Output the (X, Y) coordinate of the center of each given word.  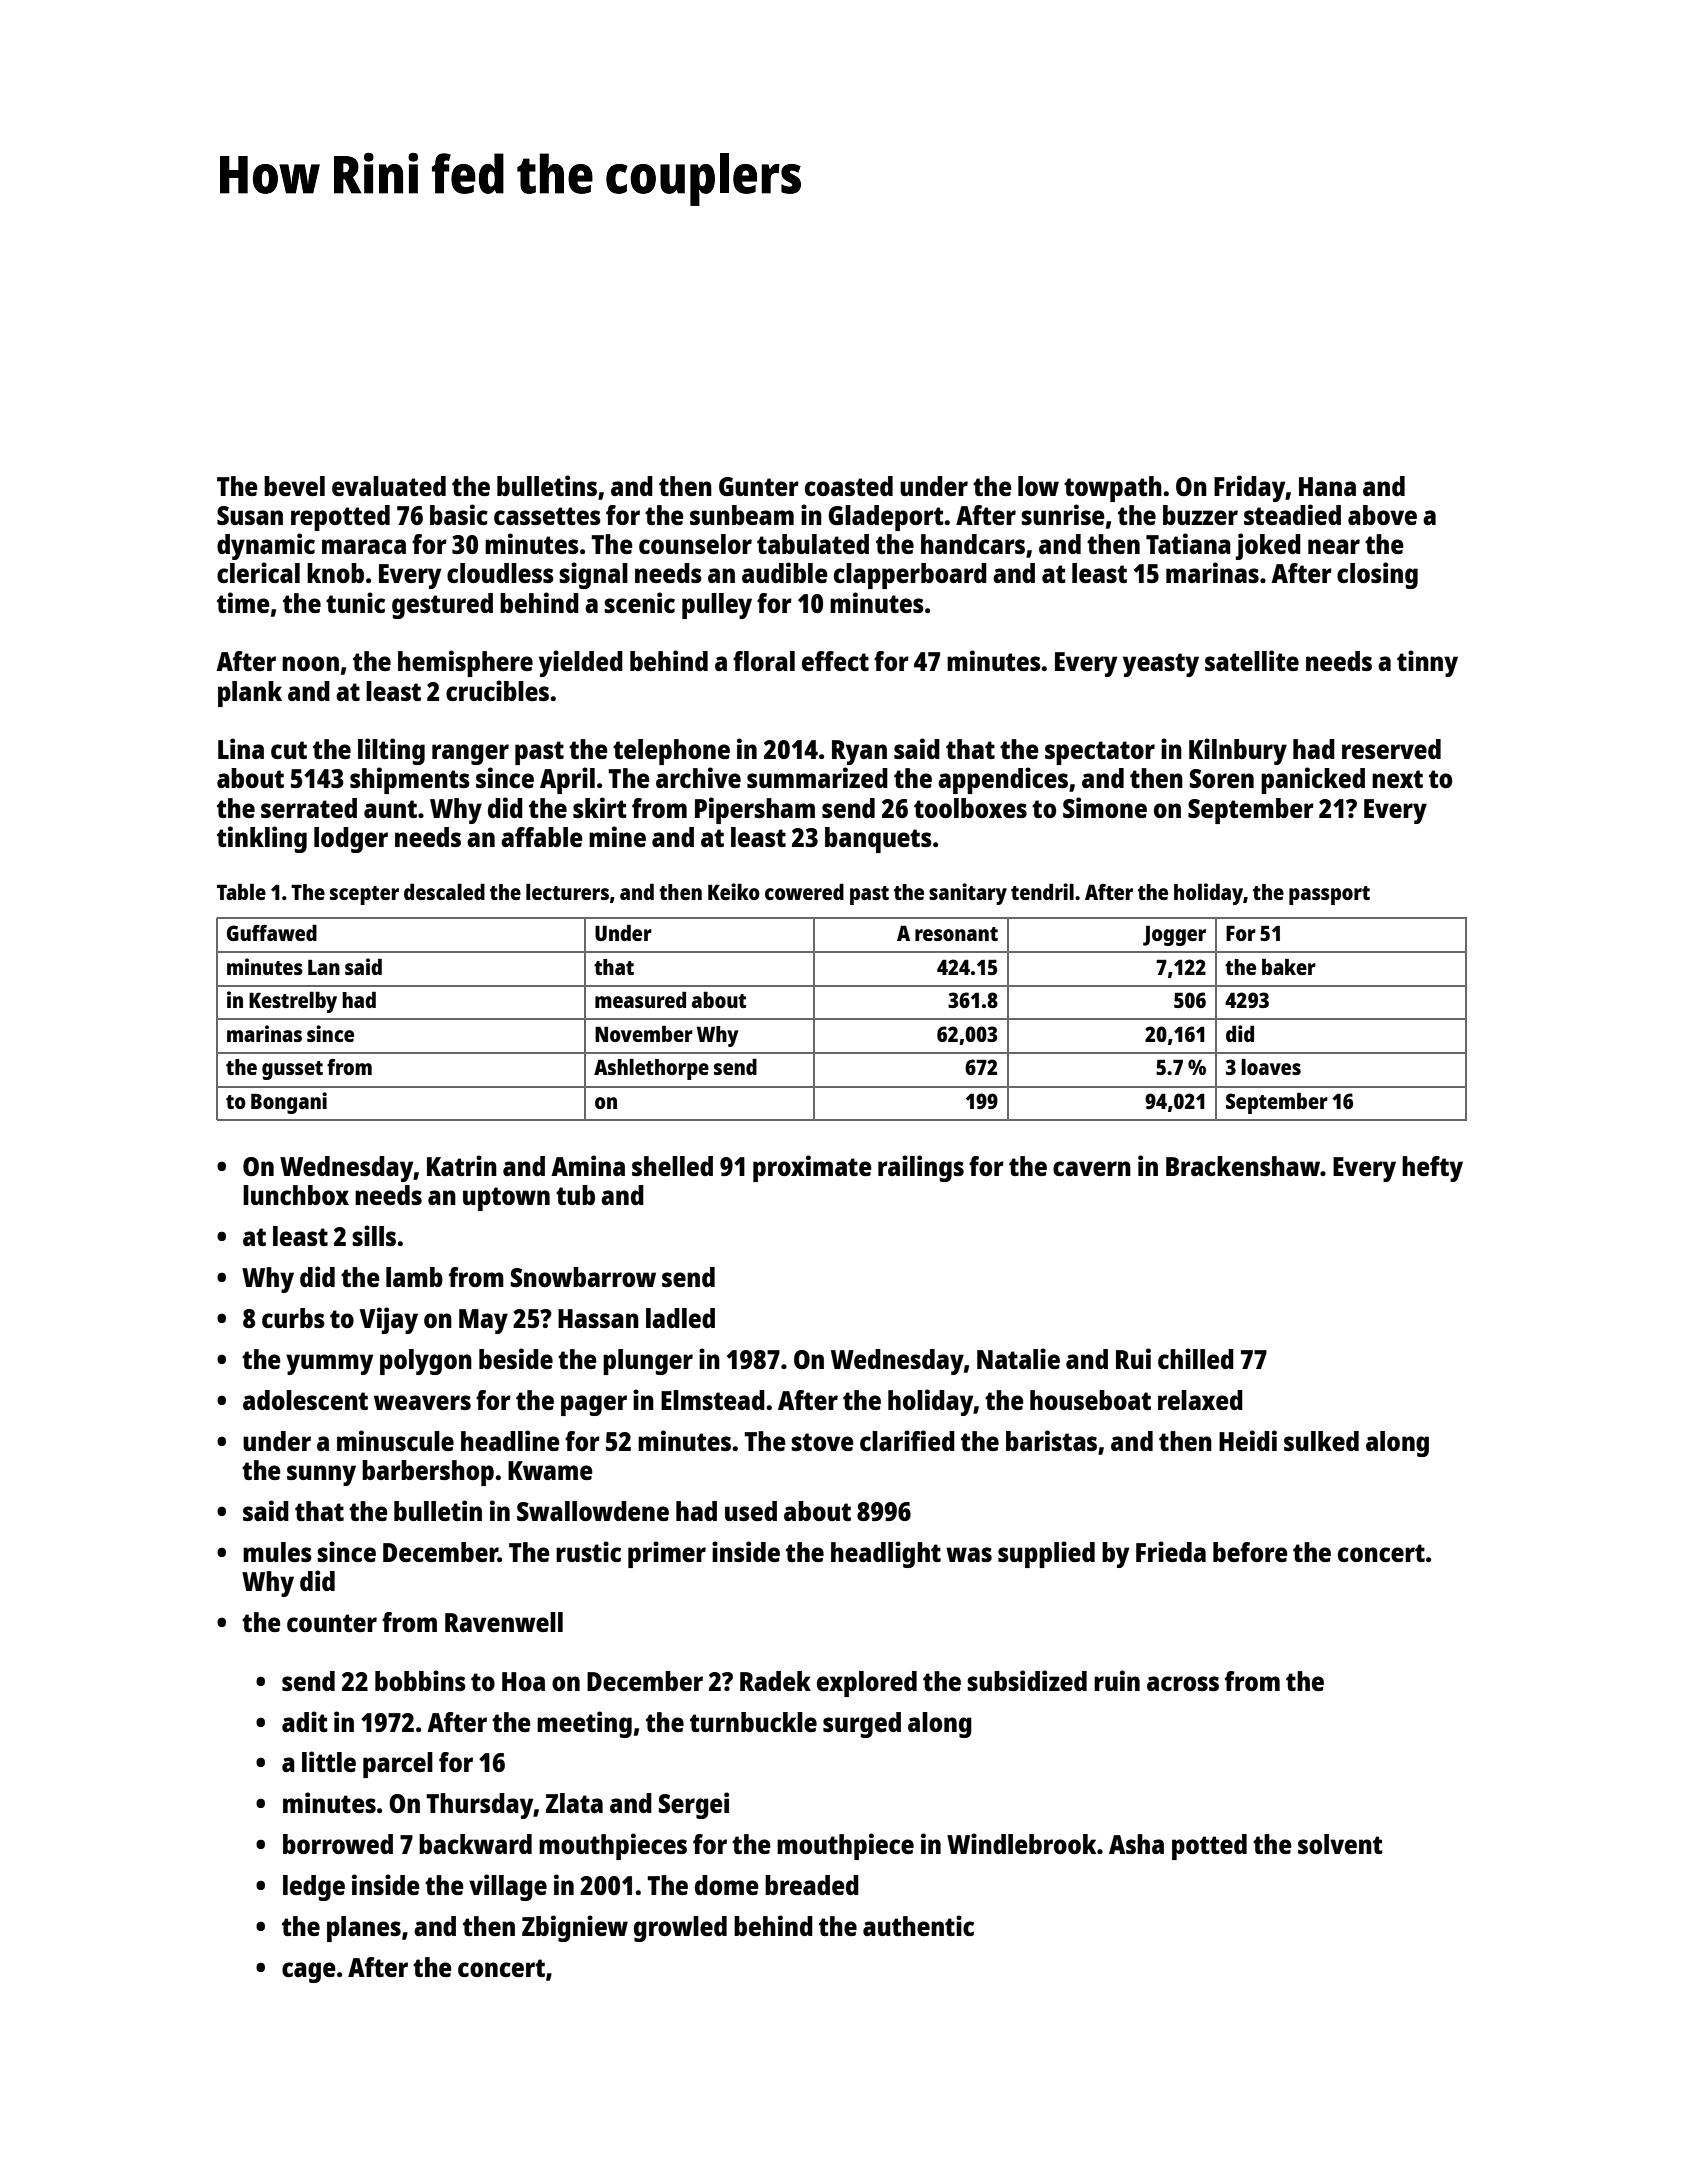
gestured (442, 606)
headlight (886, 1554)
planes (364, 1929)
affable (542, 837)
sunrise (1063, 514)
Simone (1105, 807)
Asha (1136, 1844)
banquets (878, 840)
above (1382, 515)
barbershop (428, 1473)
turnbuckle (753, 1722)
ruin (1117, 1680)
